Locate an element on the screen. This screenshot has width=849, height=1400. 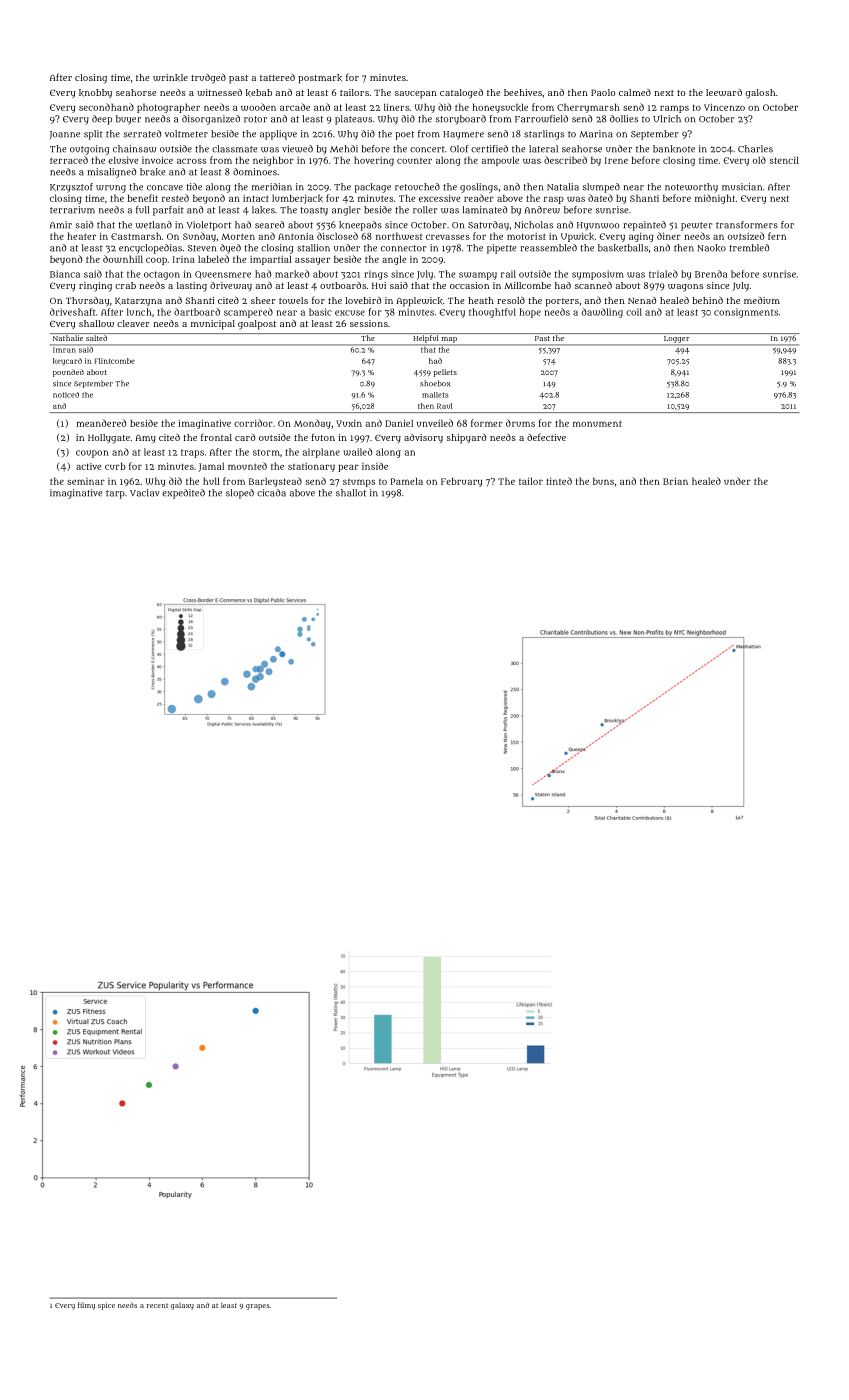
grapes is located at coordinates (257, 1307).
